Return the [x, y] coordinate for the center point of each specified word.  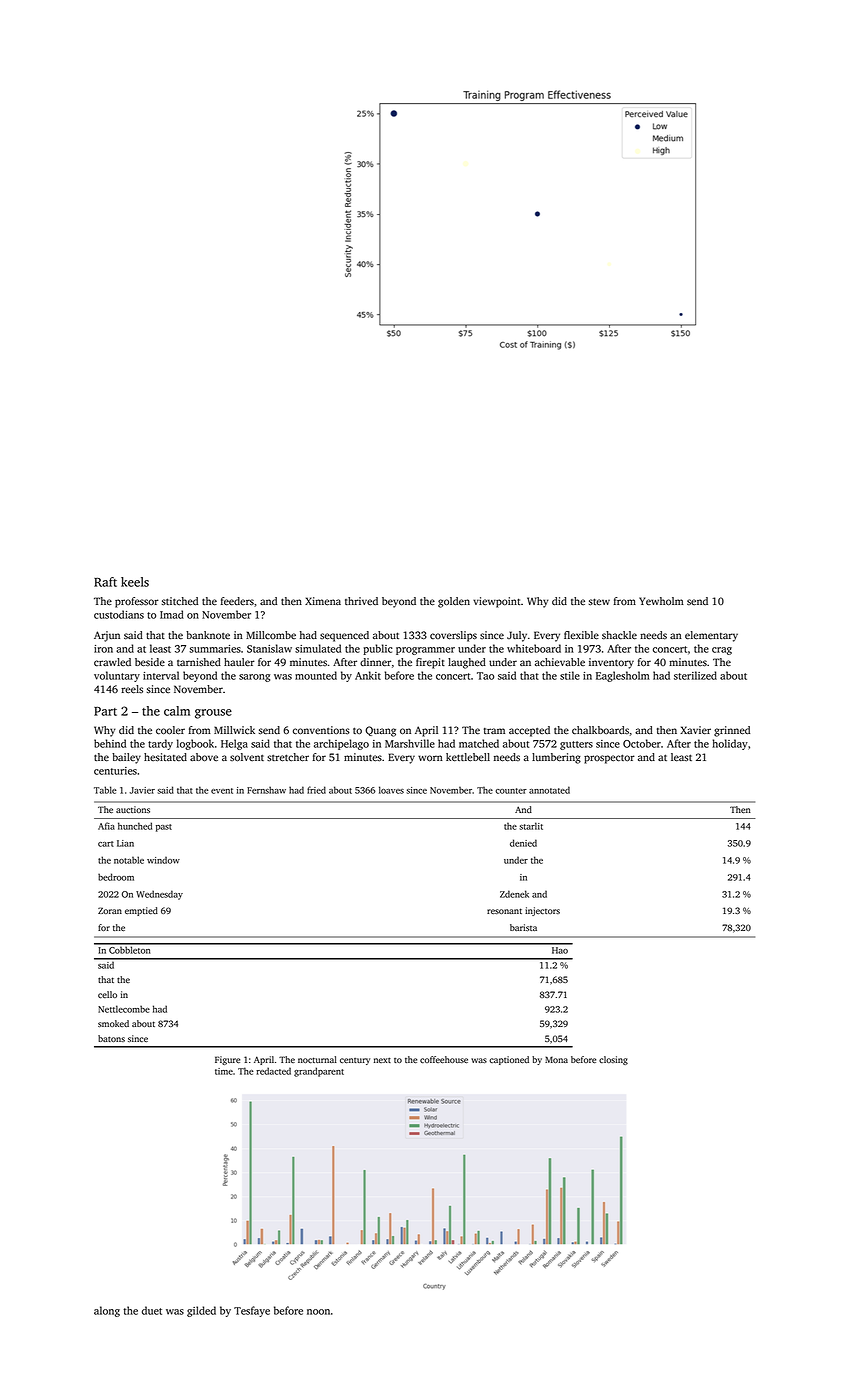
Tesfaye [252, 1311]
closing [613, 1060]
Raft [105, 582]
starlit [531, 826]
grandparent [319, 1072]
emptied [141, 911]
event [222, 791]
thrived [361, 601]
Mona [556, 1059]
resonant [504, 911]
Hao [560, 950]
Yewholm [661, 601]
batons [111, 1038]
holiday [730, 744]
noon [318, 1312]
